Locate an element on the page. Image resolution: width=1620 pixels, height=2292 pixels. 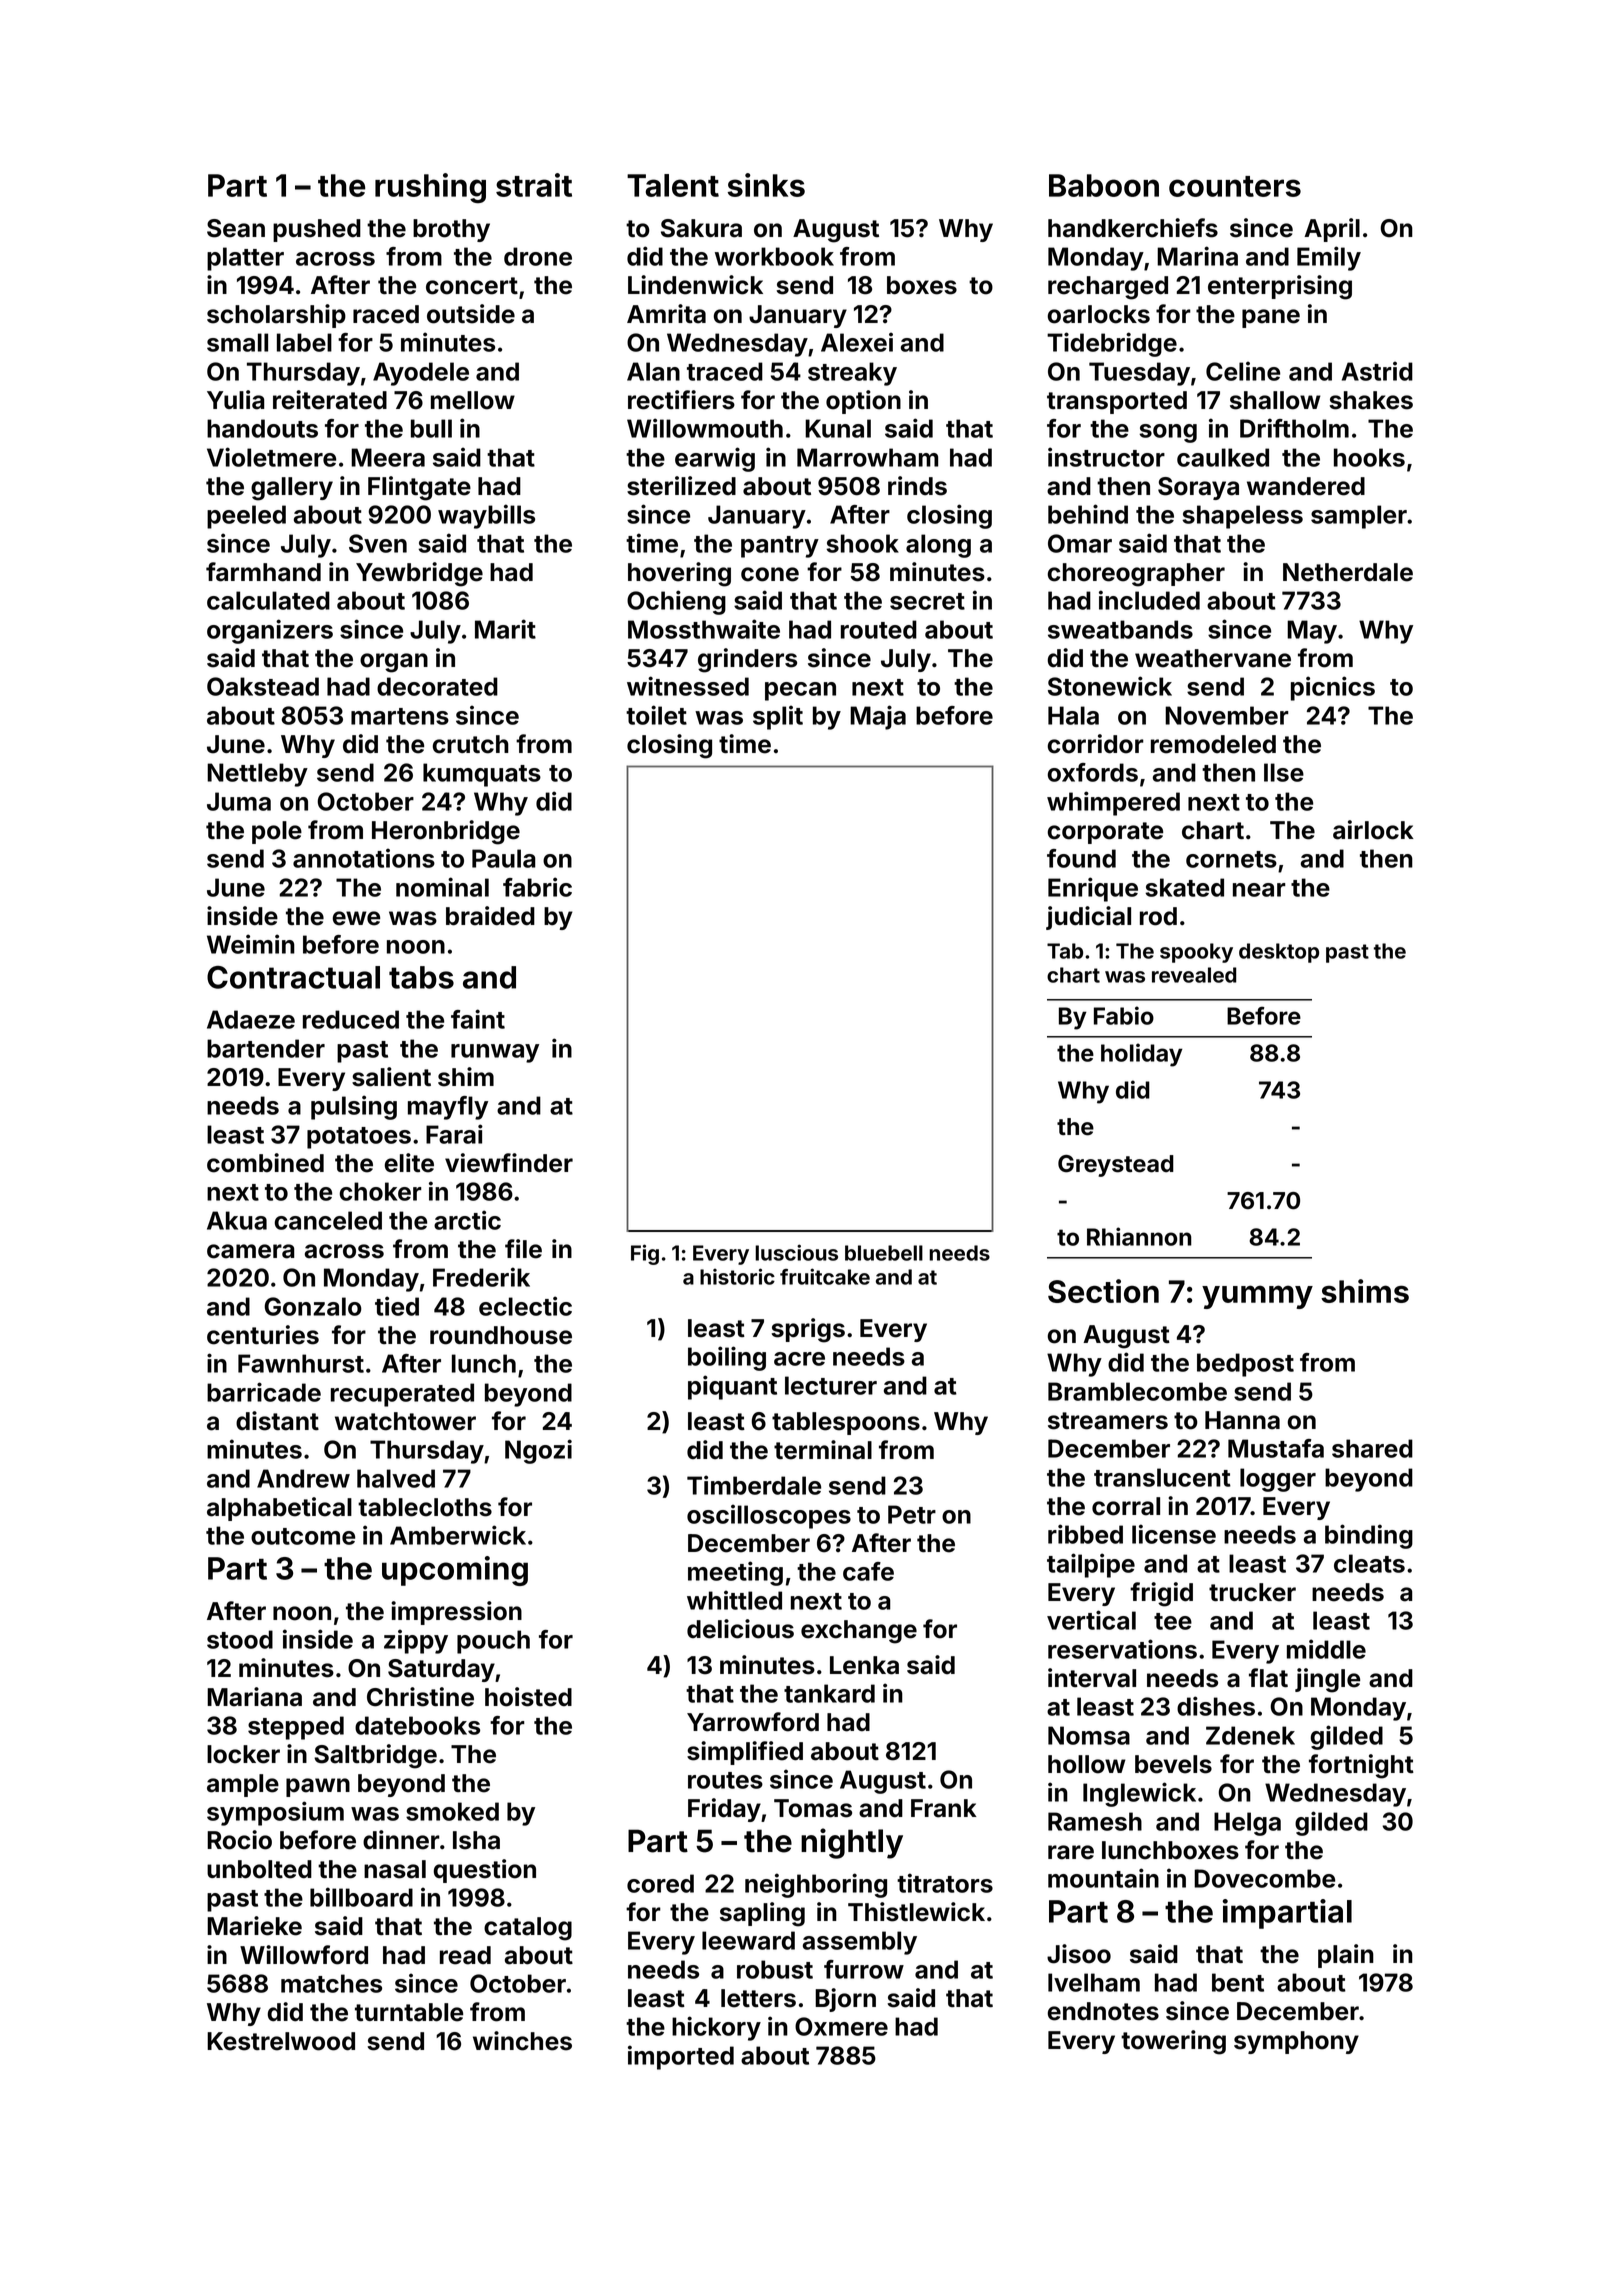
meeting is located at coordinates (735, 1573).
